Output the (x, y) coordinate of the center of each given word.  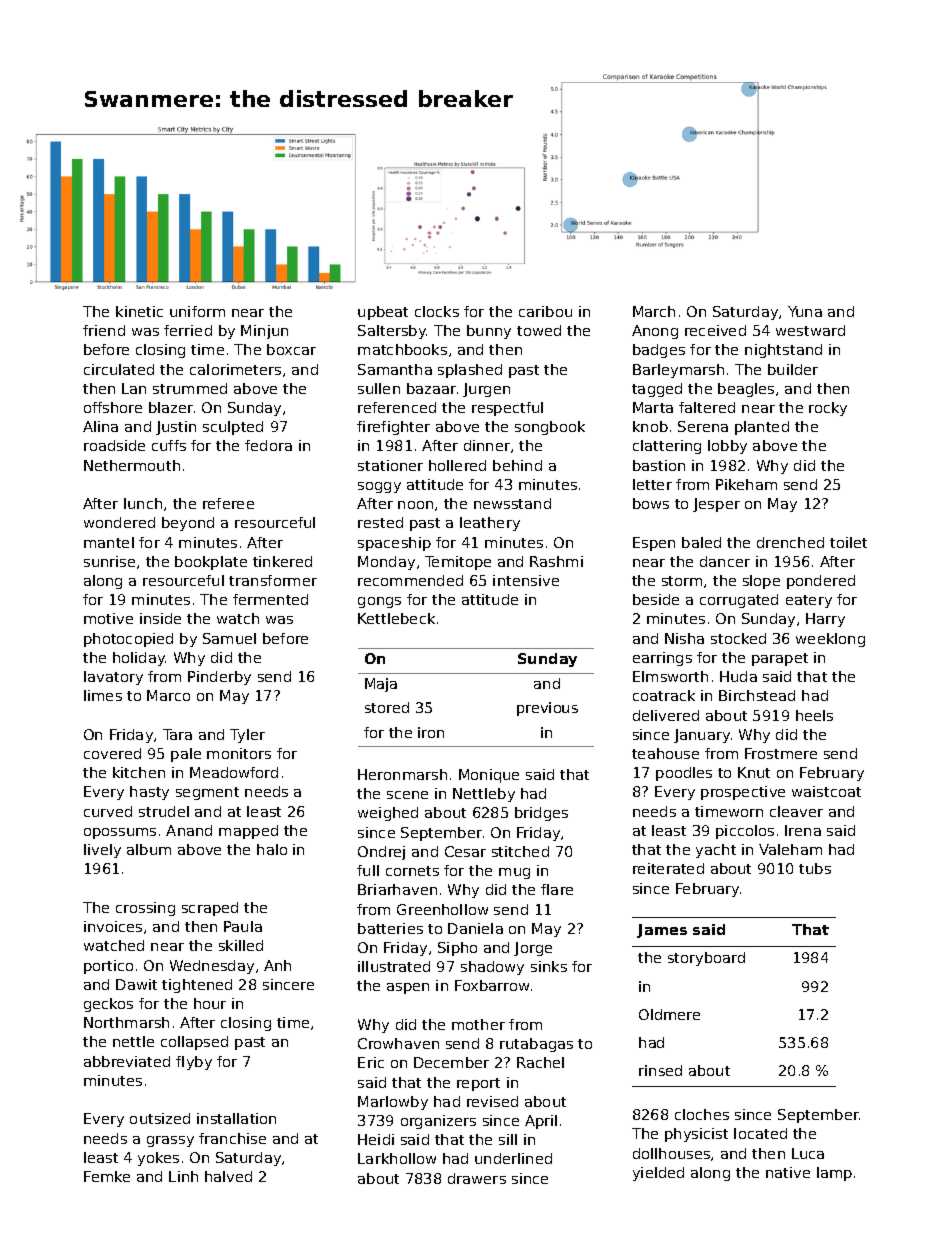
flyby (194, 1063)
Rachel (540, 1062)
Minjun (264, 332)
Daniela (475, 928)
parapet (780, 659)
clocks (437, 311)
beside (656, 599)
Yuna (805, 311)
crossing (145, 909)
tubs (815, 868)
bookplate (211, 563)
